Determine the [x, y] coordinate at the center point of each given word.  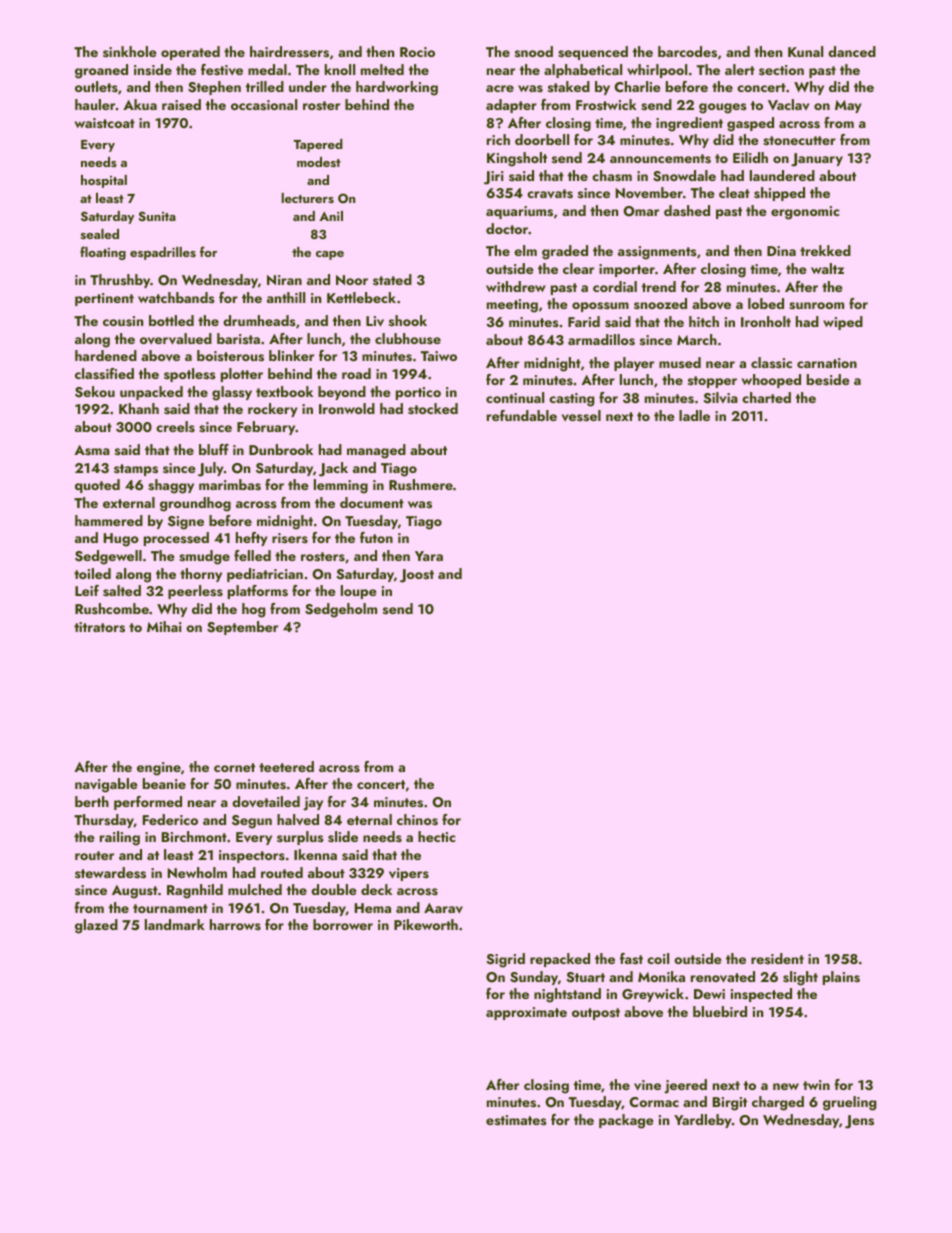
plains [841, 978]
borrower [343, 924]
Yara [429, 556]
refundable [522, 415]
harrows [235, 924]
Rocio [417, 52]
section [781, 70]
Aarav [443, 908]
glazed [96, 926]
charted [766, 397]
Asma [92, 450]
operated [190, 53]
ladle [694, 415]
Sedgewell [108, 557]
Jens [859, 1122]
